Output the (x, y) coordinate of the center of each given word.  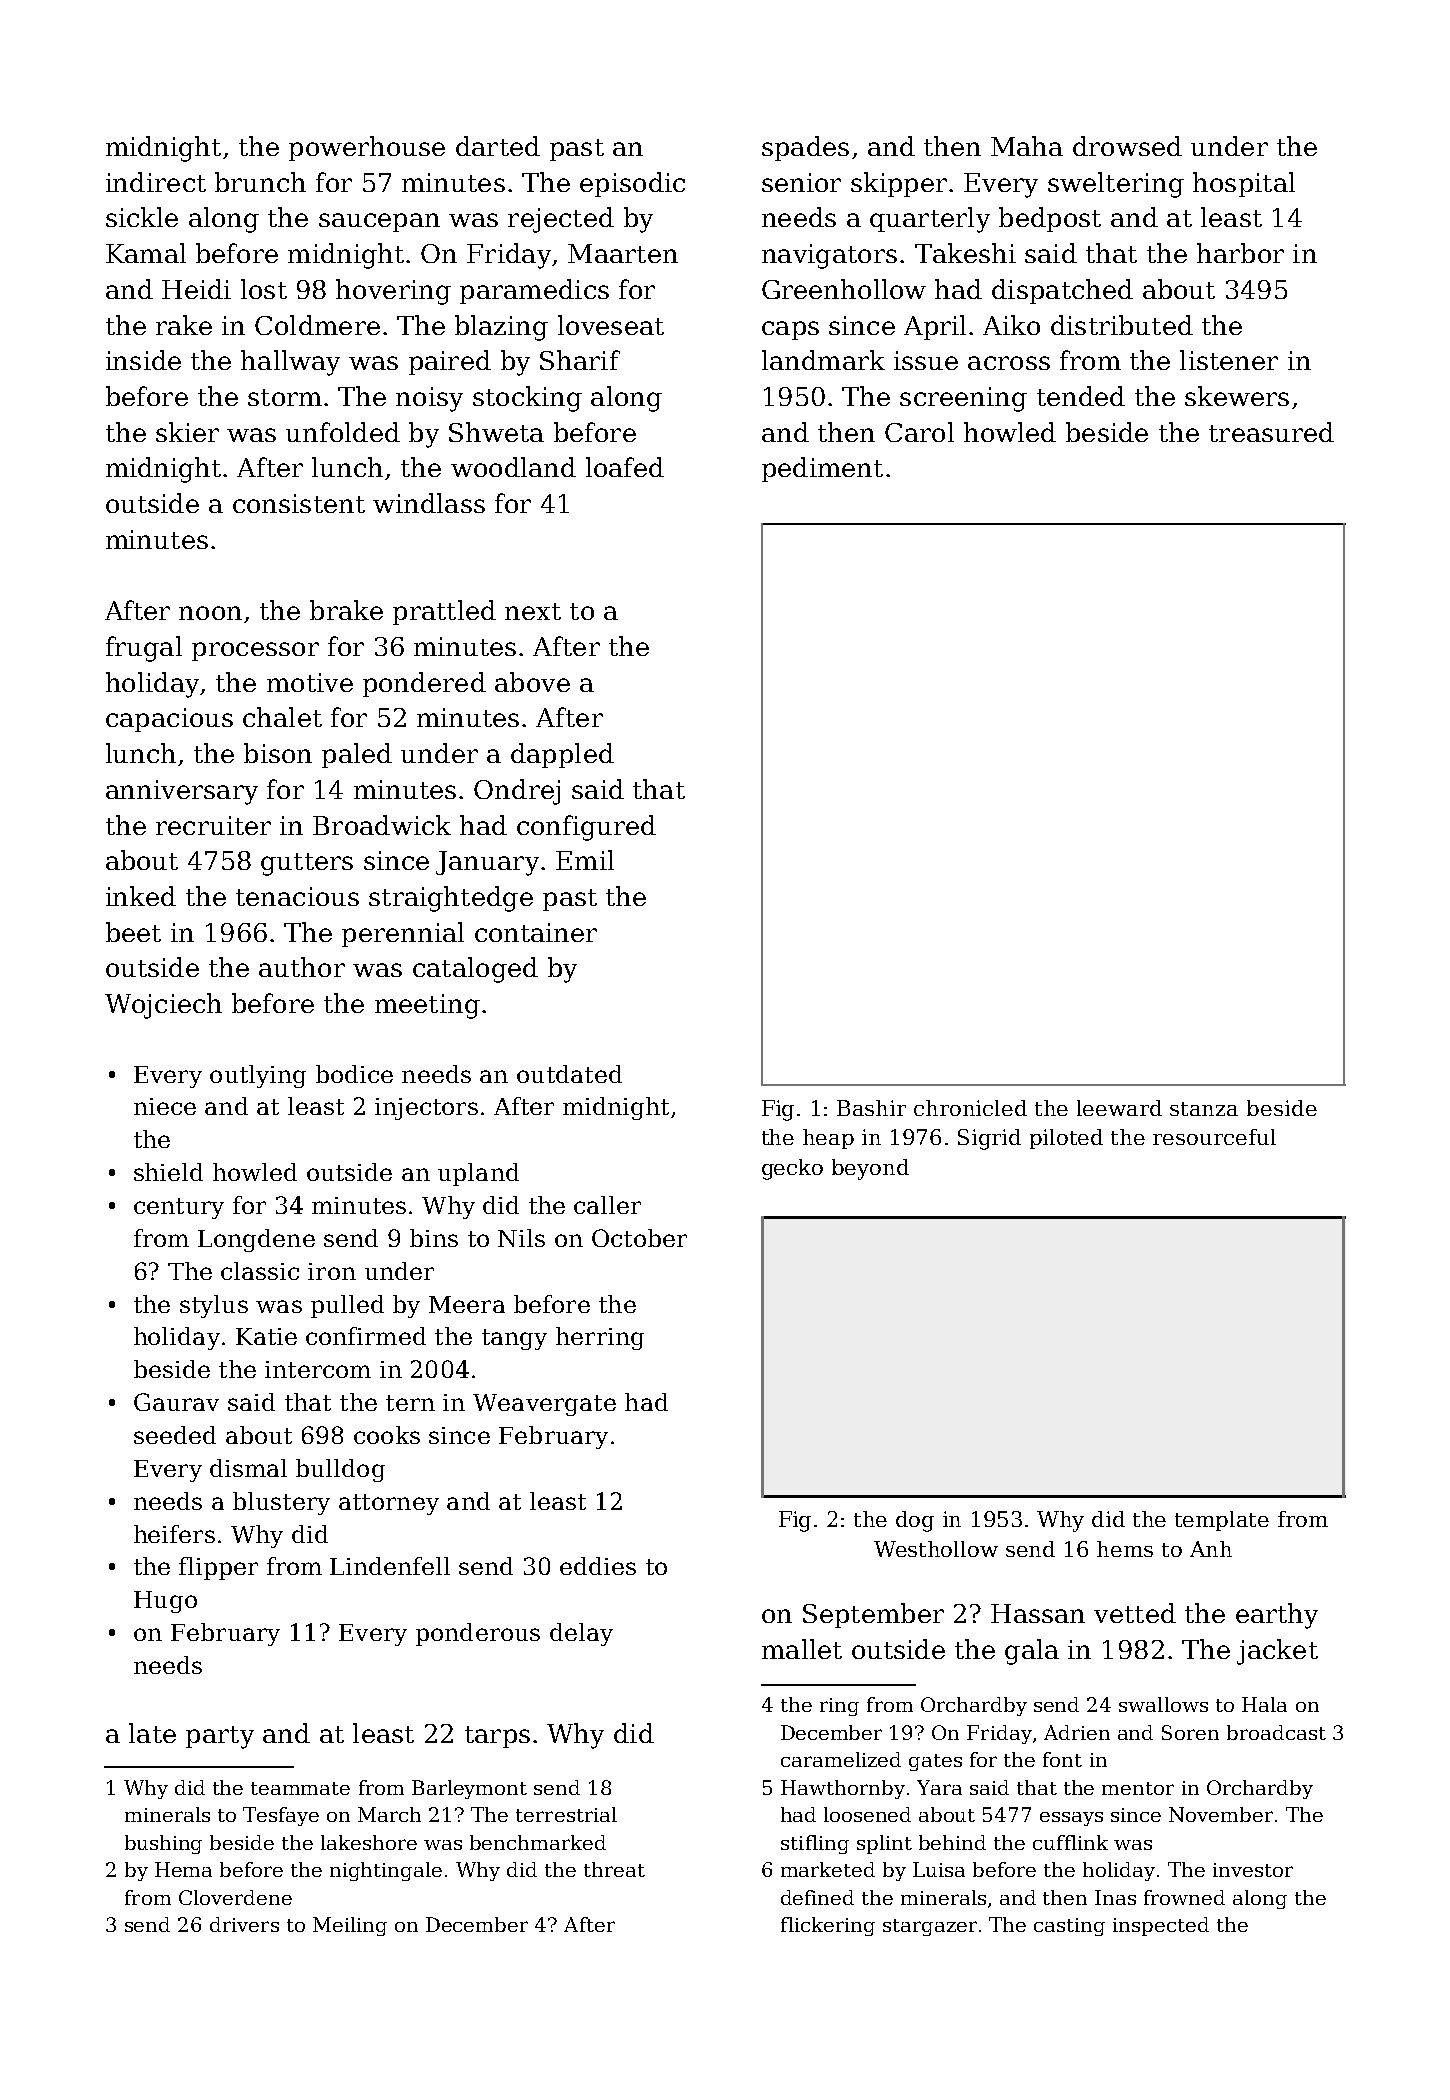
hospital (1244, 184)
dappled (562, 755)
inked (141, 896)
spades (805, 148)
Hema (183, 1869)
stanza (1204, 1109)
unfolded (343, 432)
